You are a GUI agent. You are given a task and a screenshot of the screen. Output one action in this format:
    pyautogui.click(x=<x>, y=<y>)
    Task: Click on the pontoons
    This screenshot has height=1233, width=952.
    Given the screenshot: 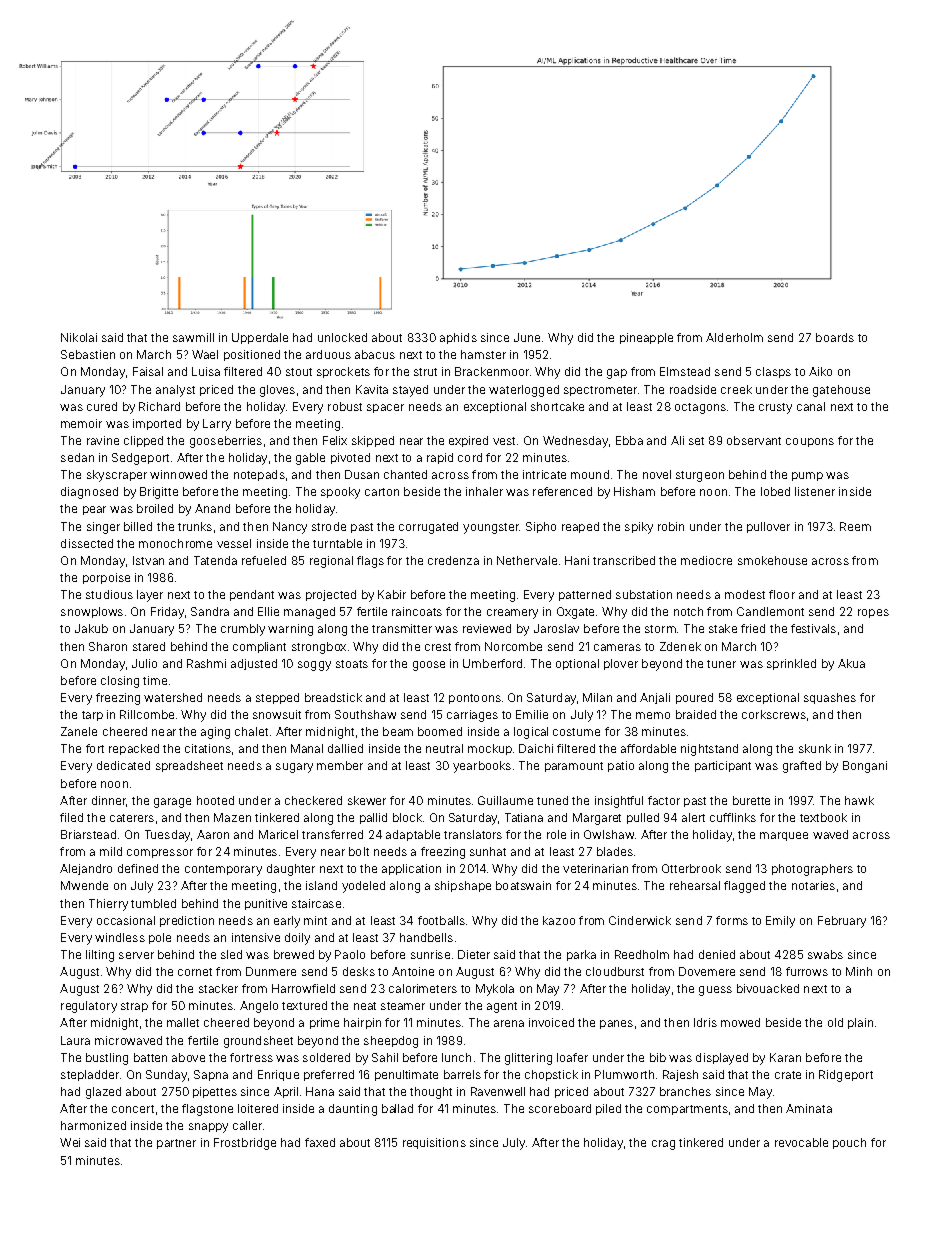 What is the action you would take?
    pyautogui.click(x=475, y=699)
